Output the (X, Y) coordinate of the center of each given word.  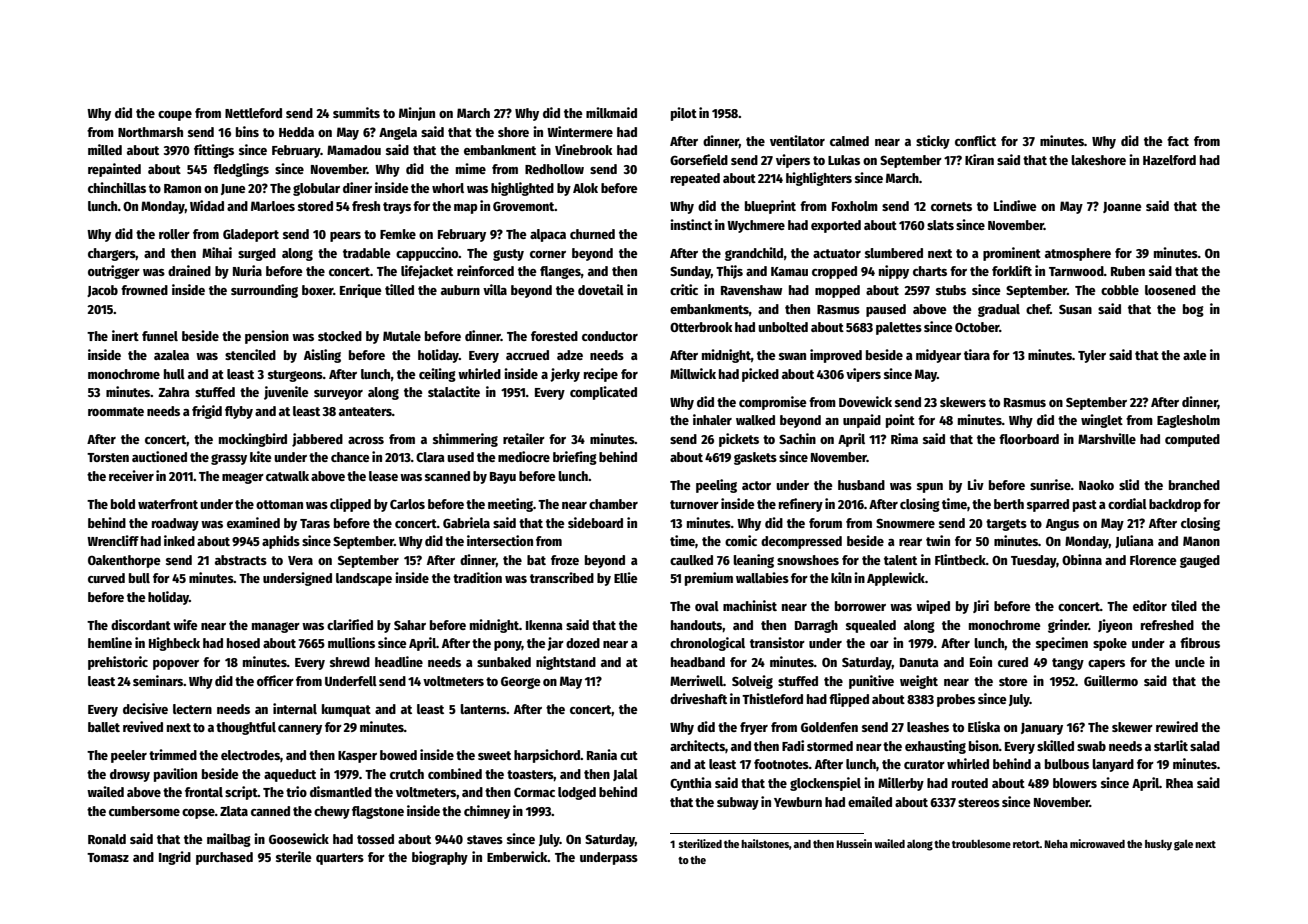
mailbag (229, 840)
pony (508, 646)
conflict (975, 140)
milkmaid (611, 112)
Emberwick (517, 856)
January (1042, 729)
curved (106, 578)
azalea (171, 355)
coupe (175, 116)
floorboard (1029, 439)
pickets (739, 440)
